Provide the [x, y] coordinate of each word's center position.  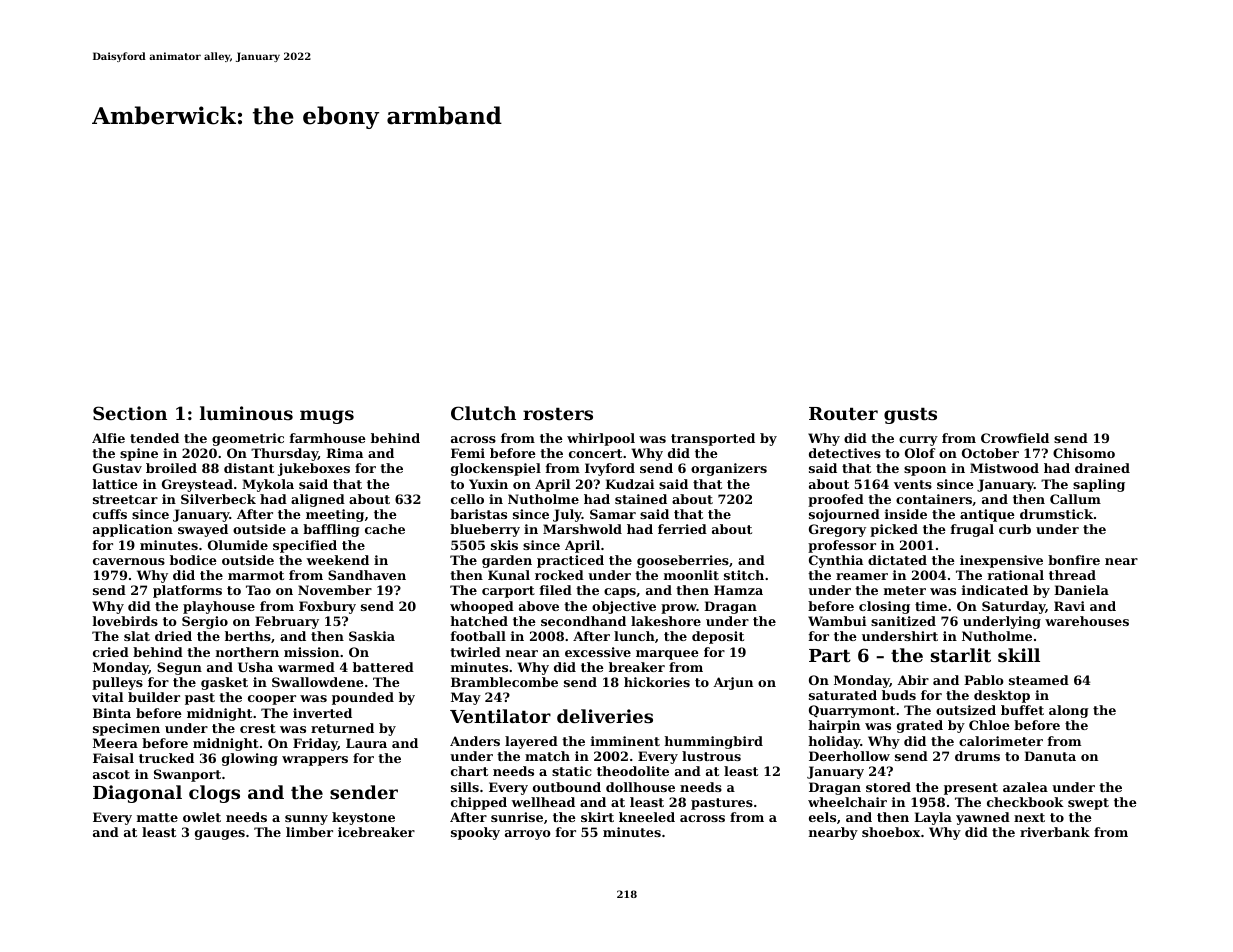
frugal [972, 530]
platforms [187, 591]
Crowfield [1015, 438]
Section [130, 413]
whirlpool [601, 439]
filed [556, 590]
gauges [220, 835]
